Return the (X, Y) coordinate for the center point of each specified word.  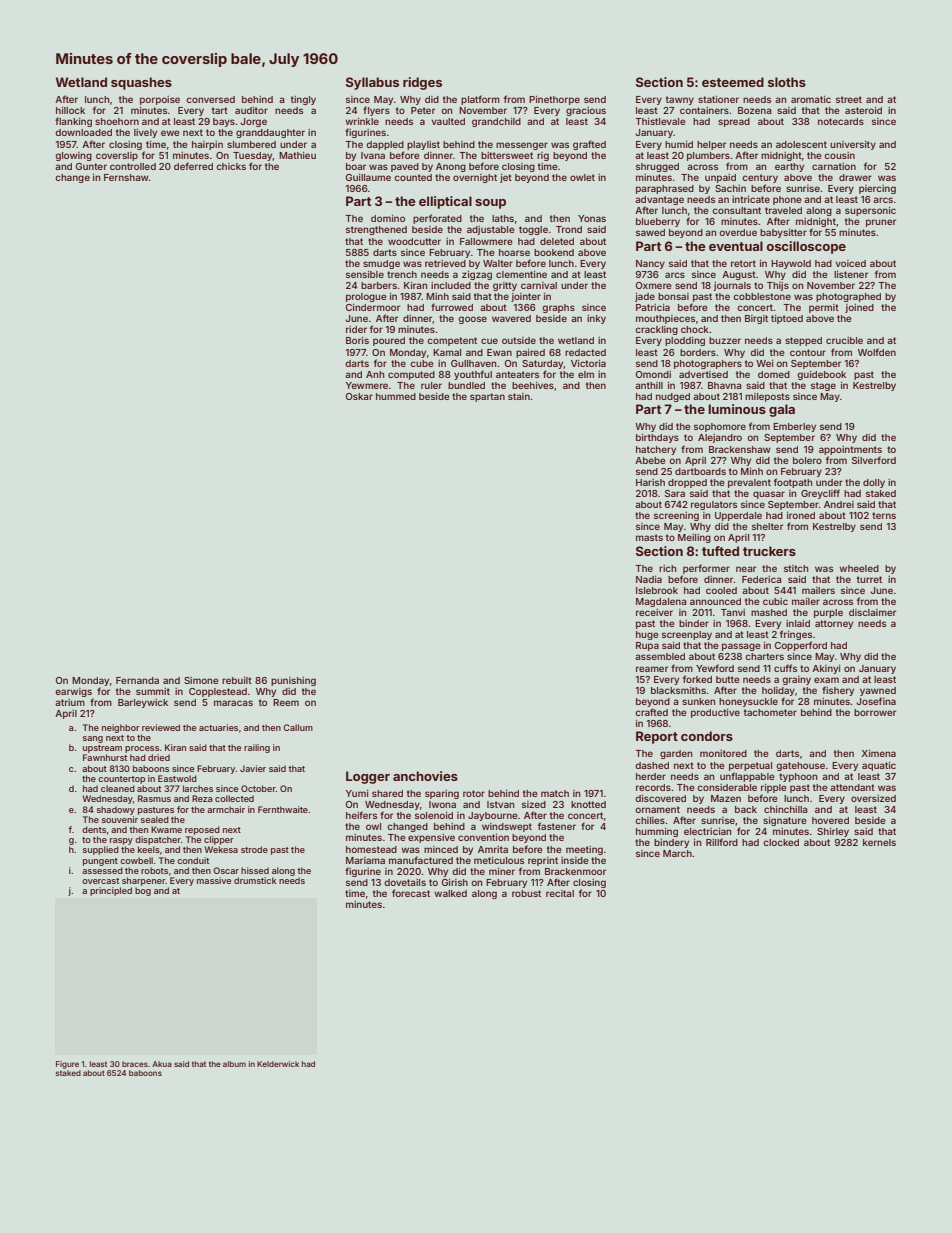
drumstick (255, 880)
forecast (411, 893)
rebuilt (237, 680)
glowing (73, 156)
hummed (396, 396)
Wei (764, 363)
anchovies (425, 776)
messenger (522, 146)
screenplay (687, 635)
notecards (841, 121)
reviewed (161, 727)
